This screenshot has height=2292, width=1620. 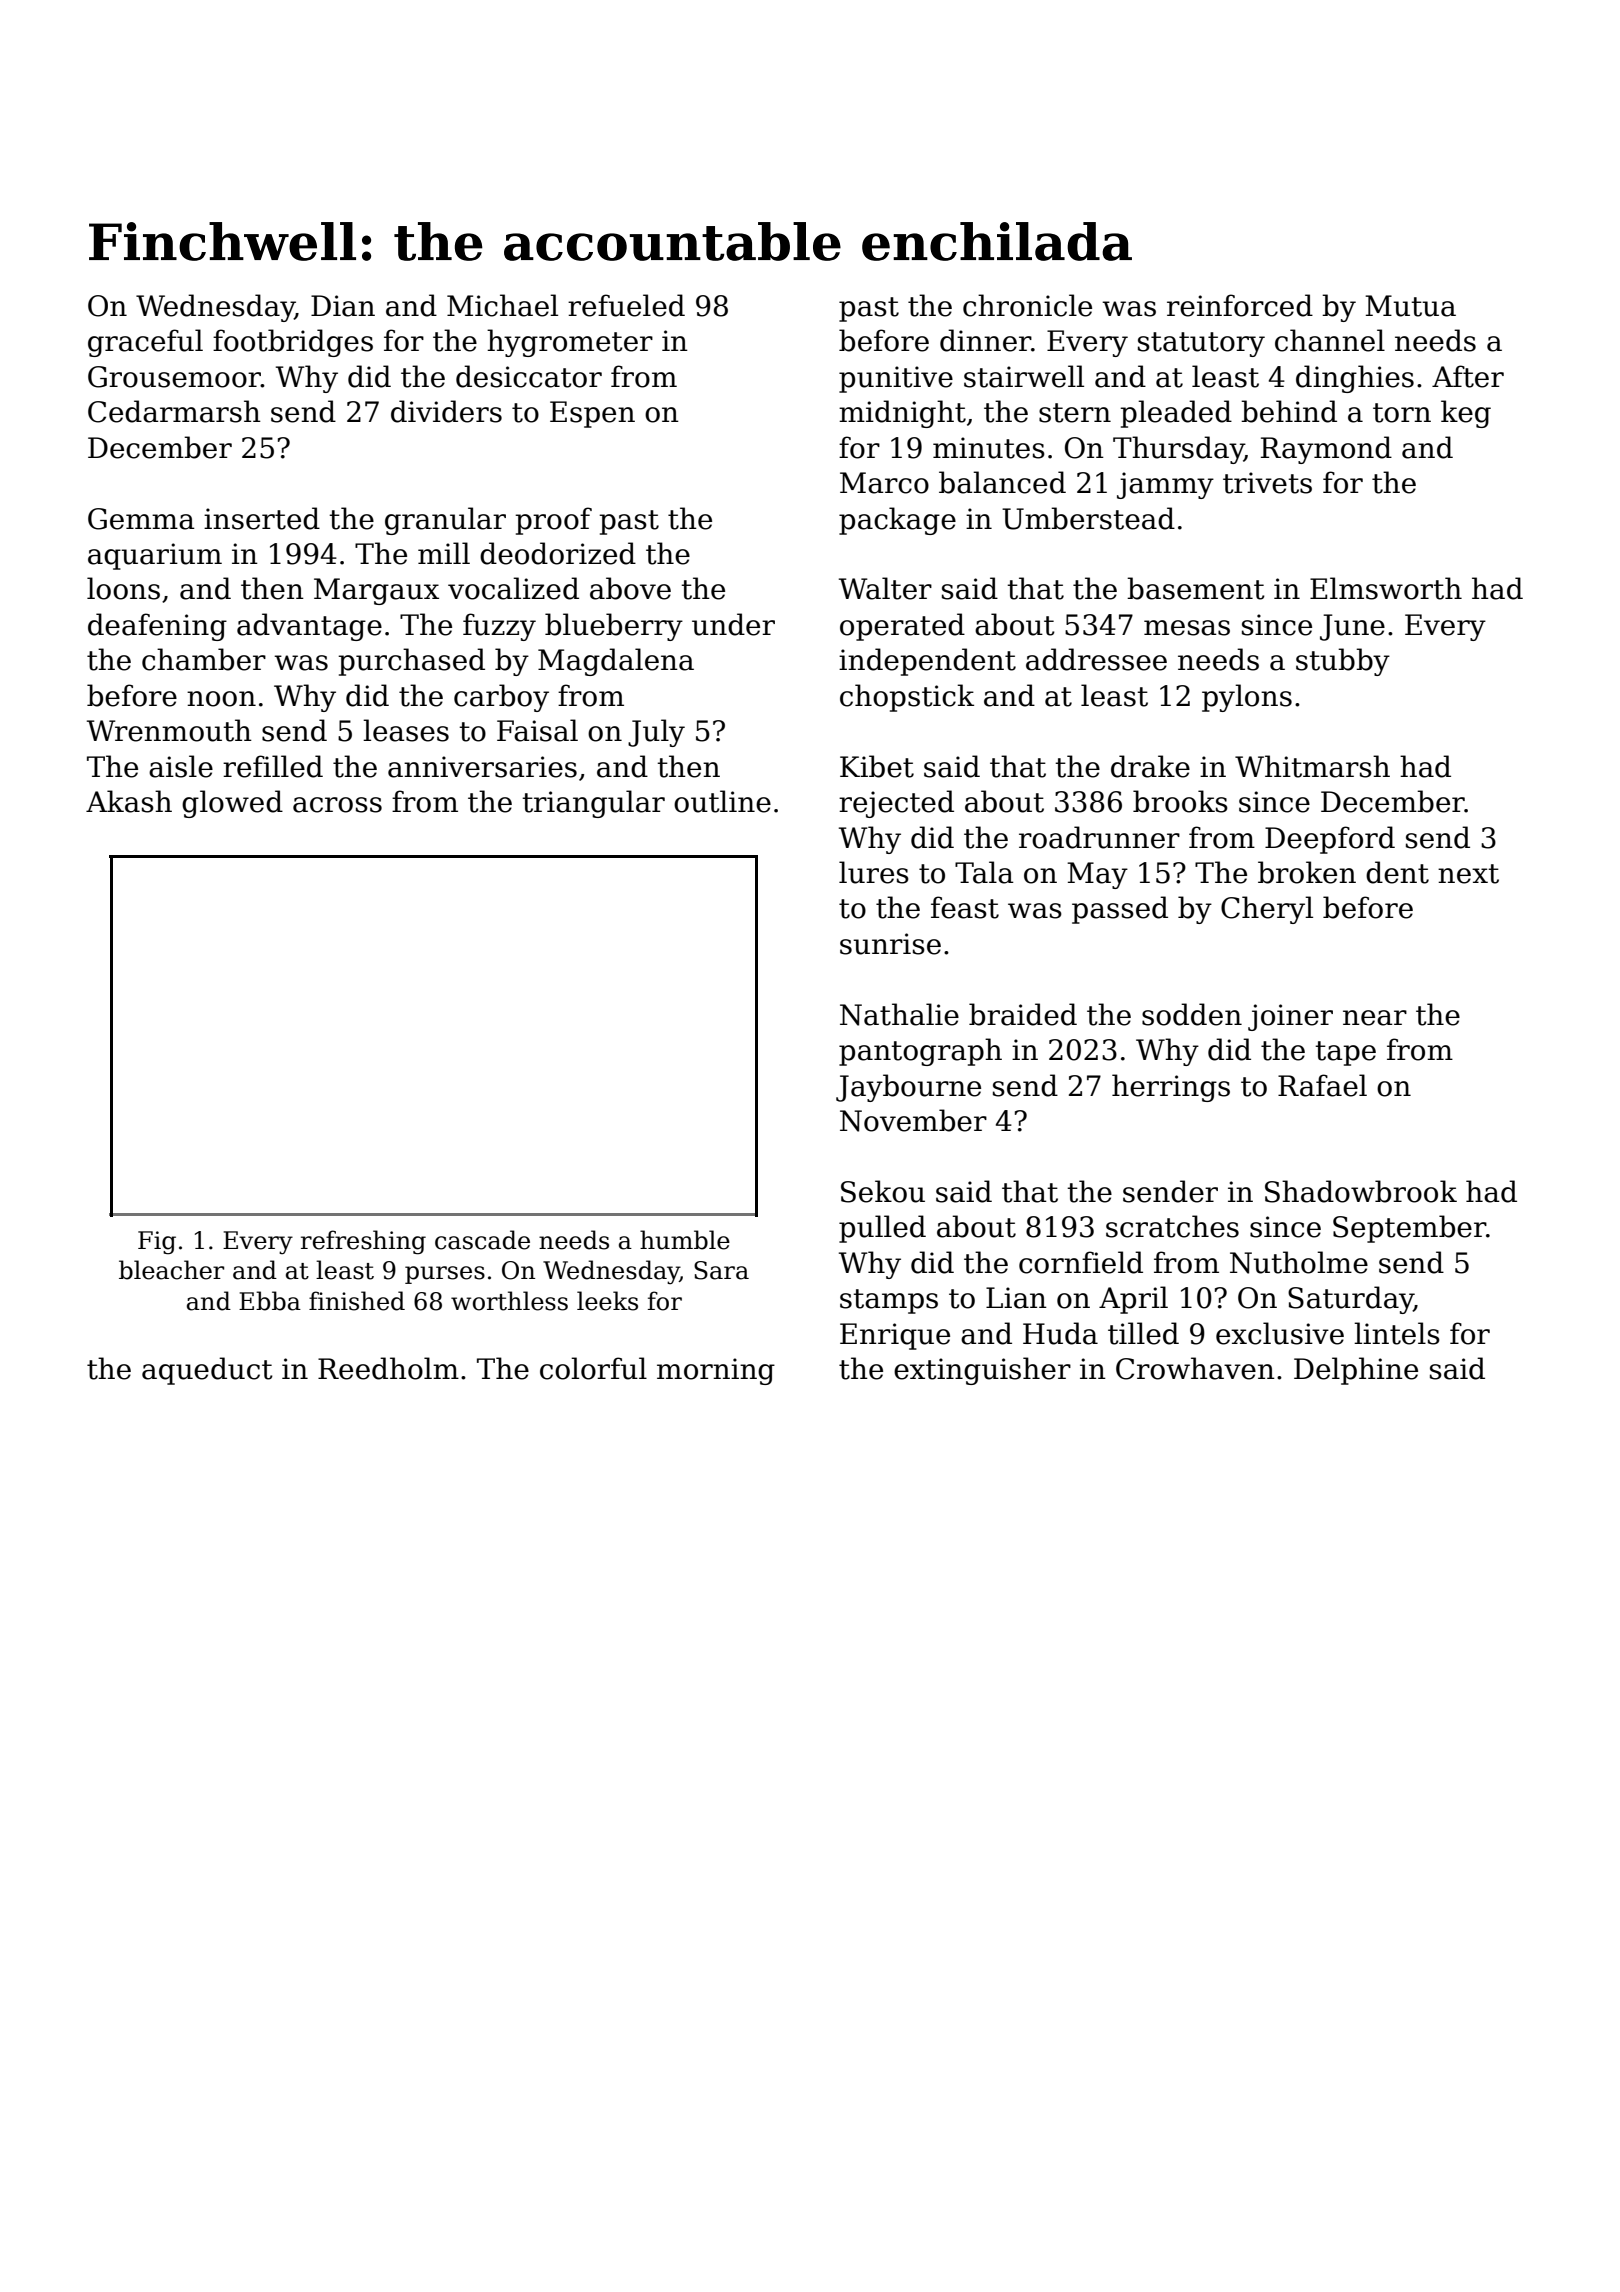 I want to click on stern, so click(x=1075, y=413).
